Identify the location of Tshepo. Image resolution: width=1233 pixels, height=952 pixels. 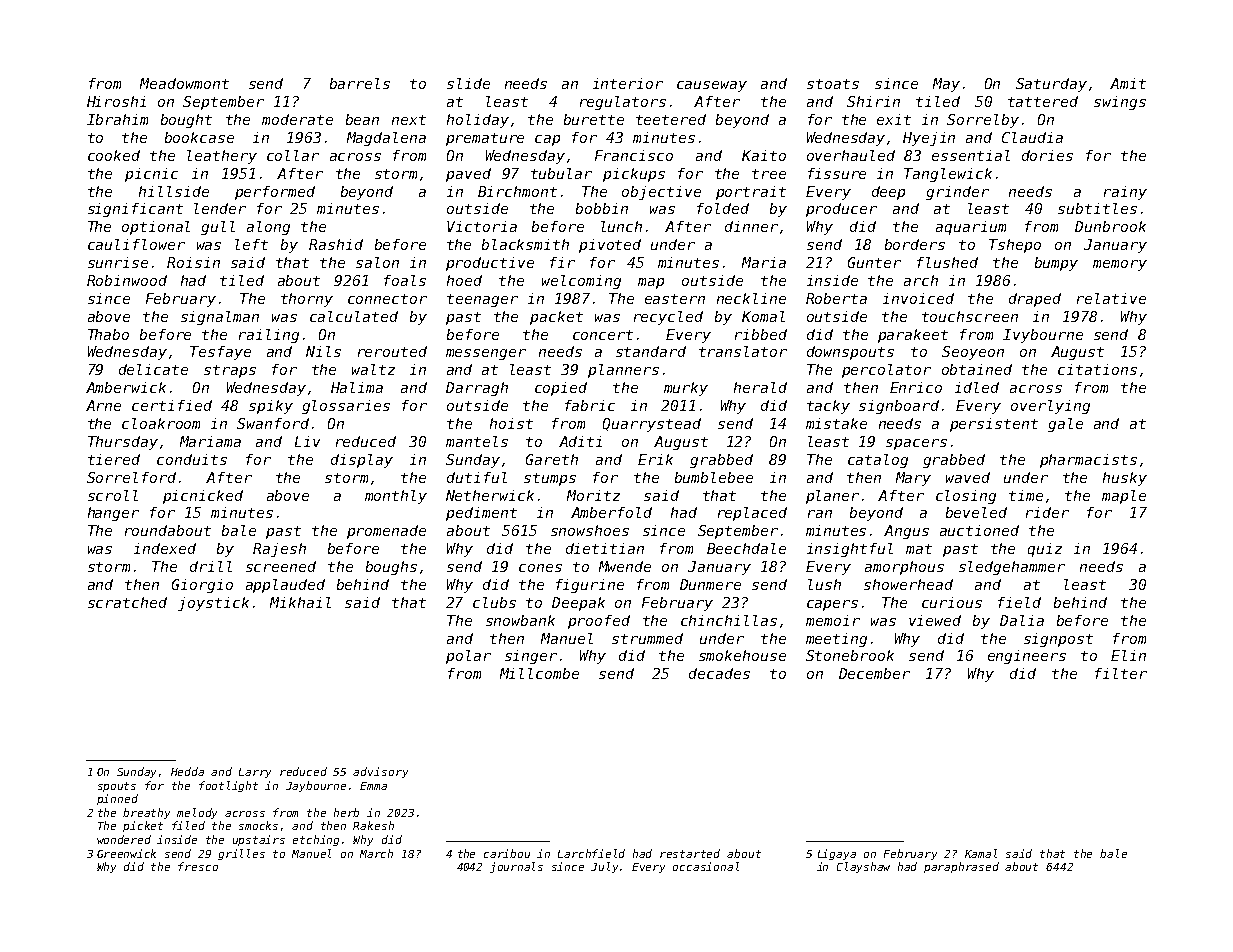
(1015, 246).
